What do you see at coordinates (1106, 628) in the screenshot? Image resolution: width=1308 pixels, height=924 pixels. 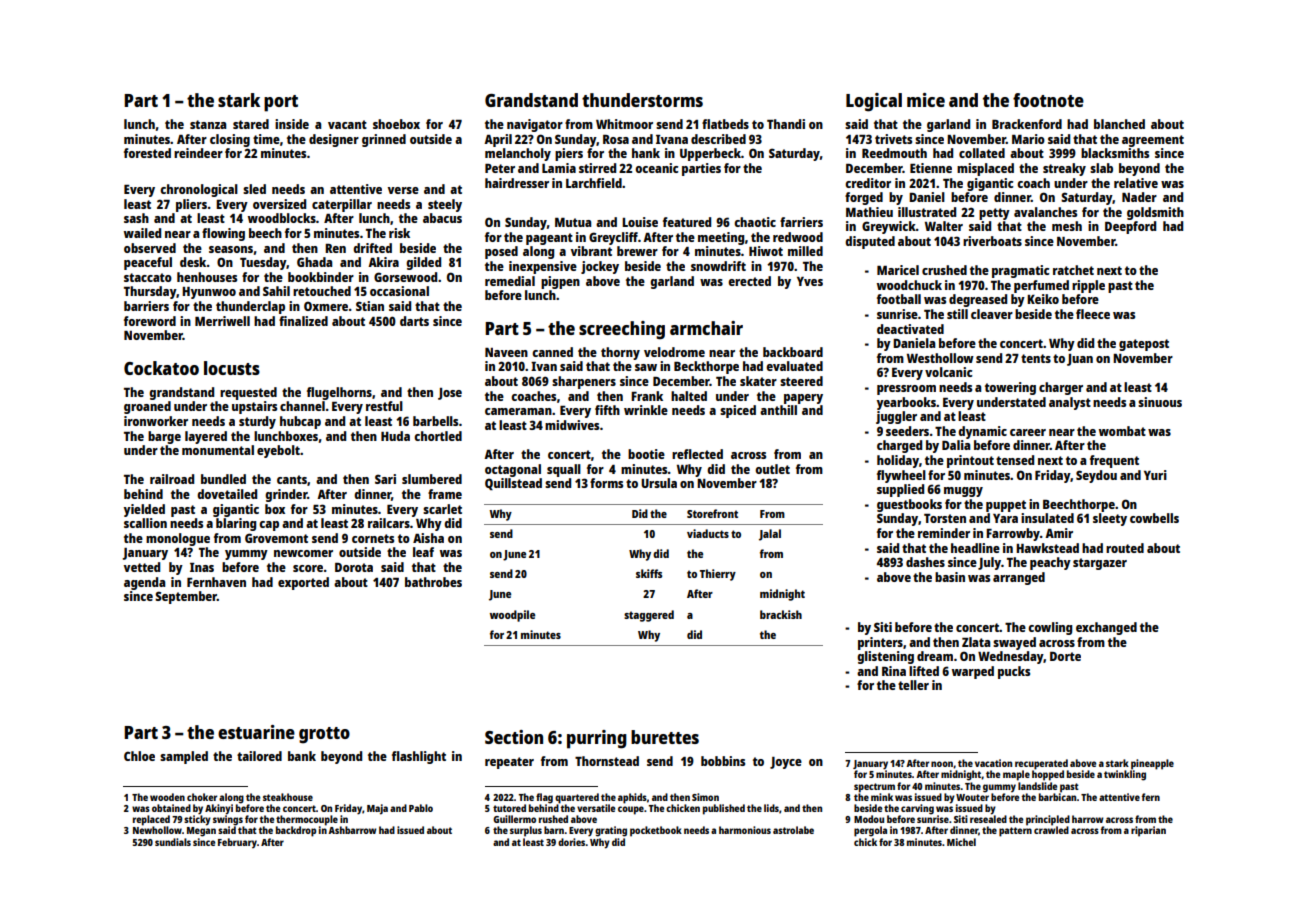 I see `exchanged` at bounding box center [1106, 628].
